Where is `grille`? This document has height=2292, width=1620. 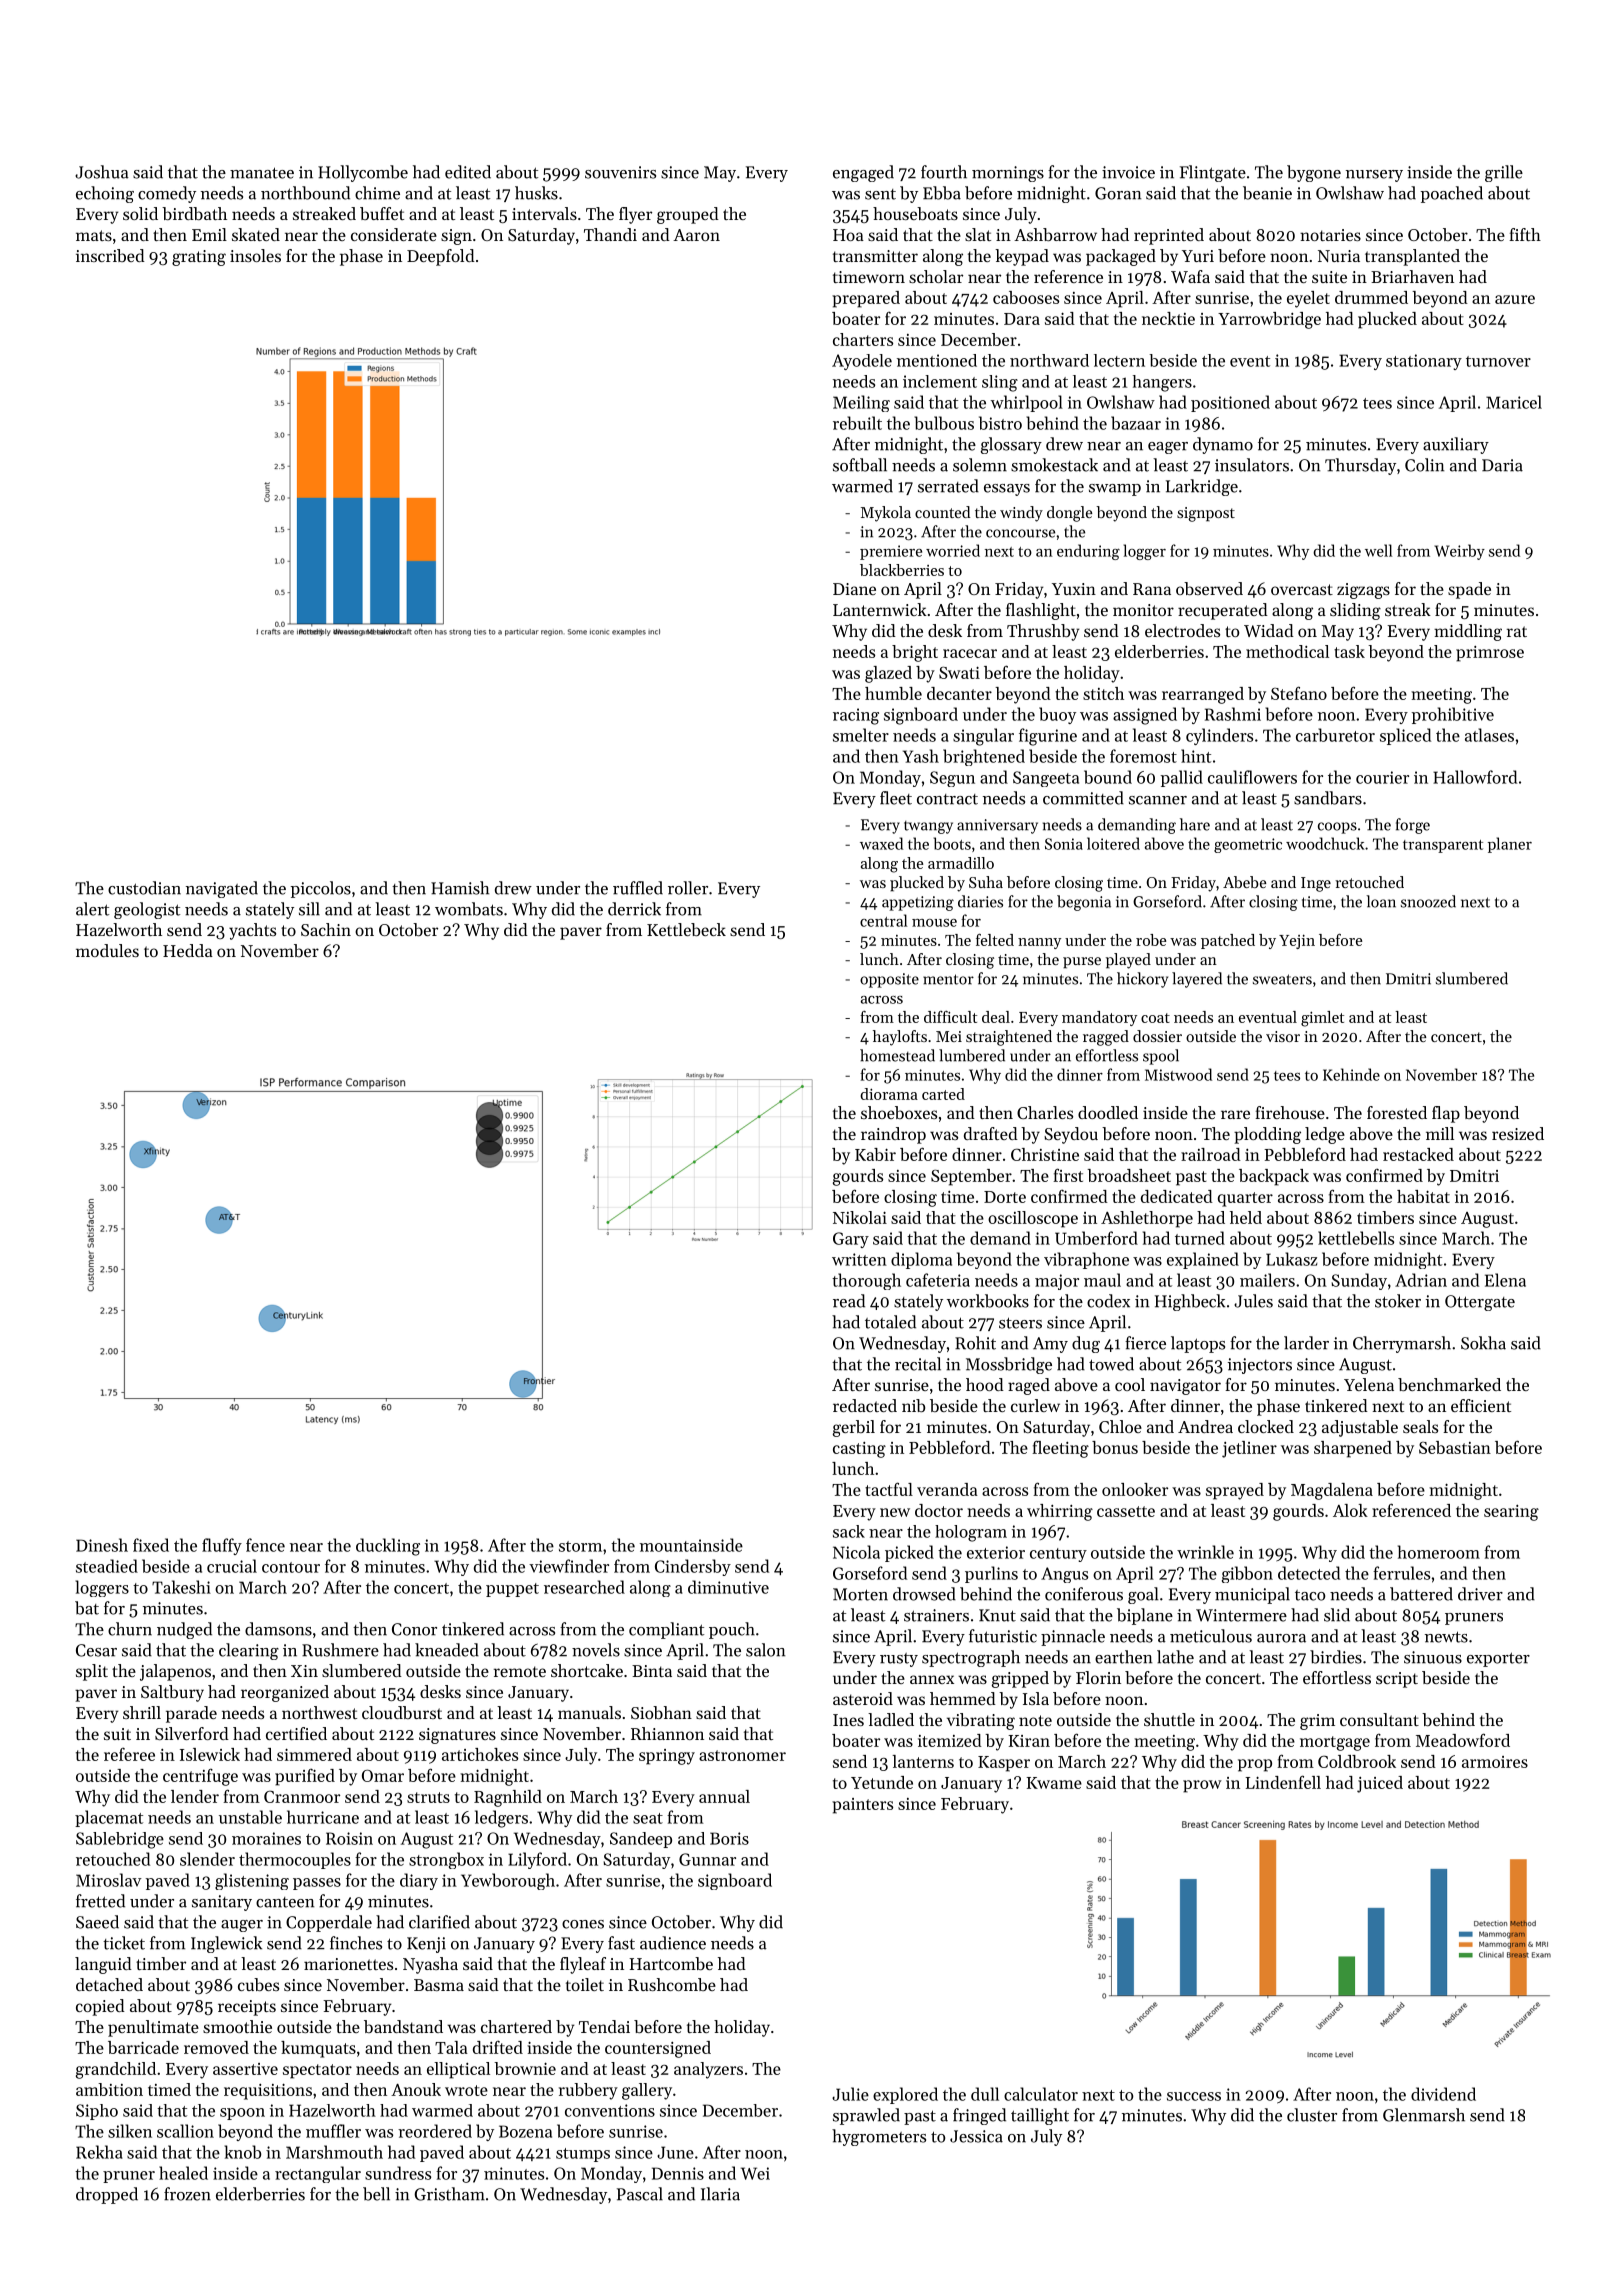 grille is located at coordinates (1504, 173).
